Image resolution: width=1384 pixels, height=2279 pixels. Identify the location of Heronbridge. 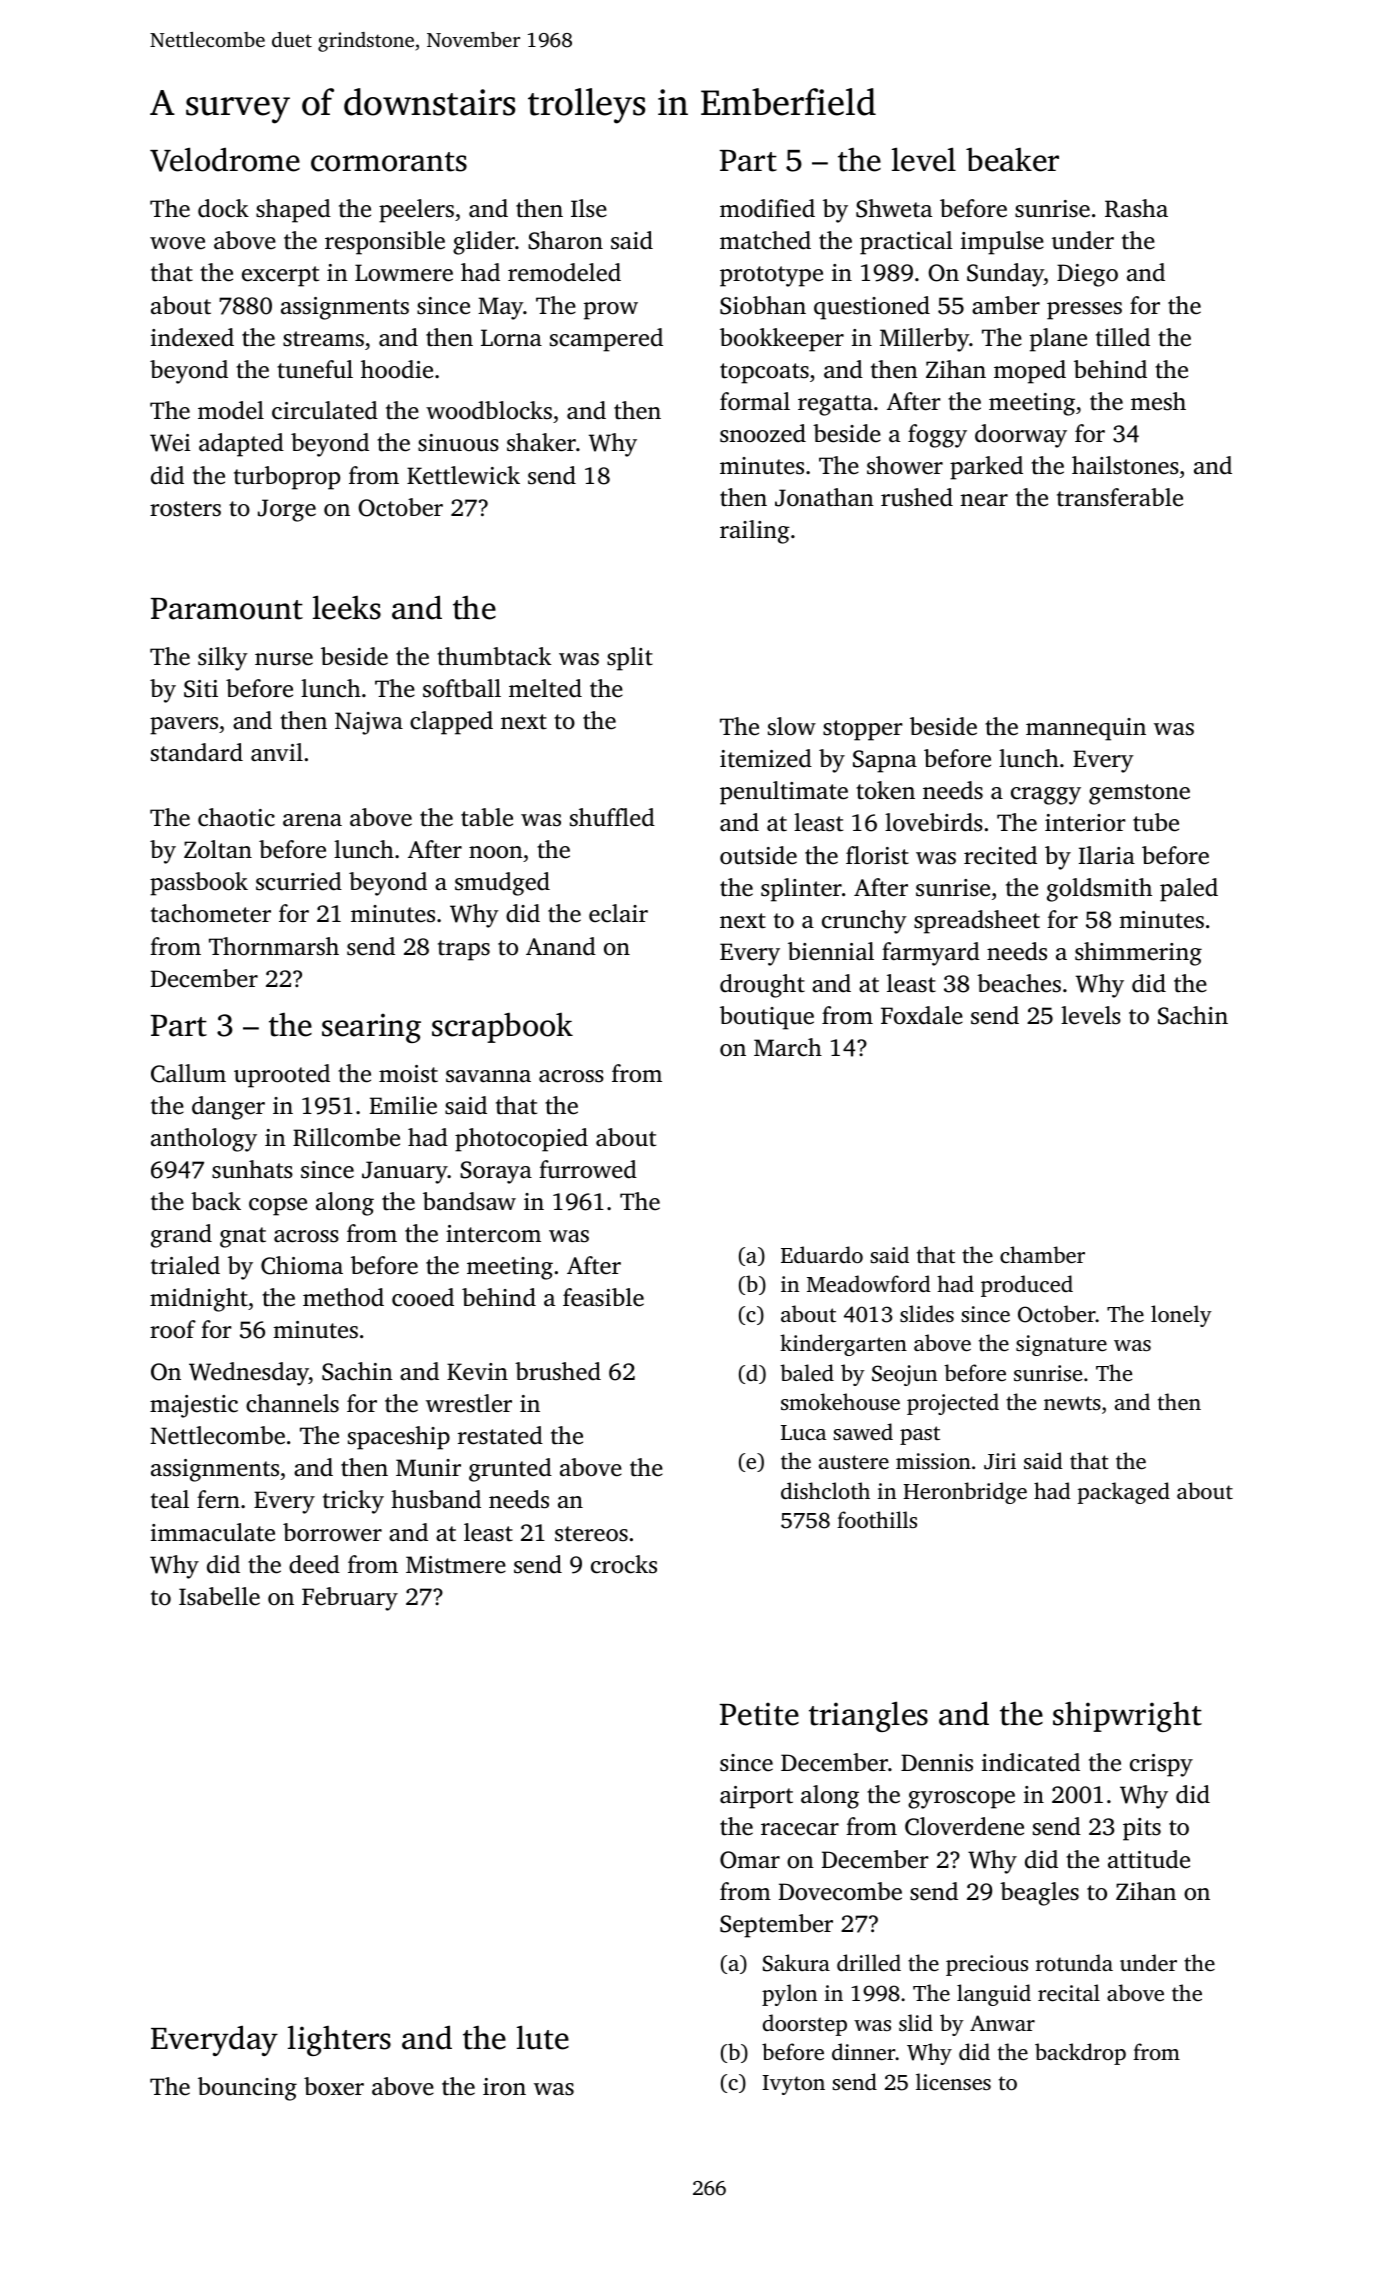
(965, 1493).
